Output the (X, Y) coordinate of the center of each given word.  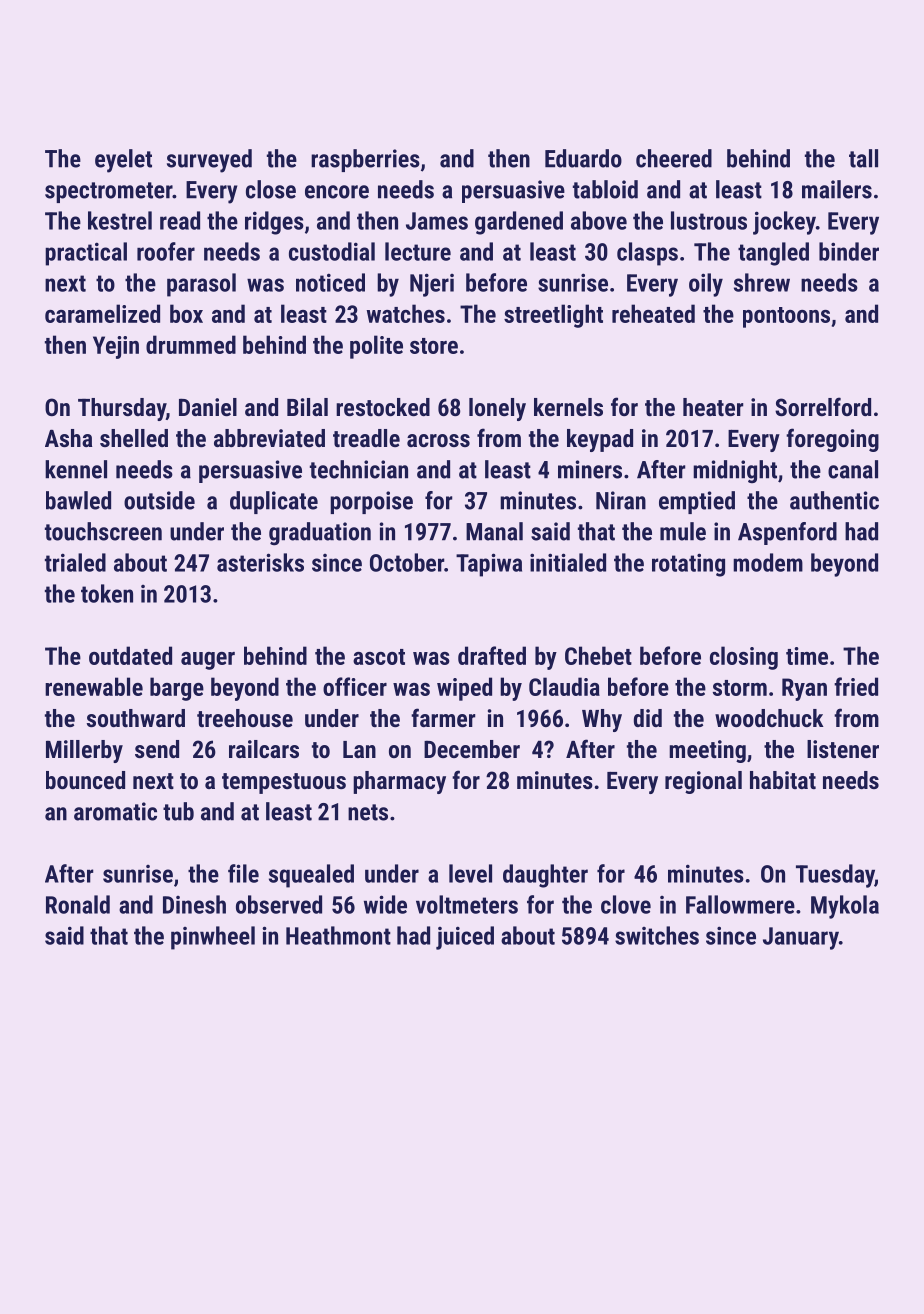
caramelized (102, 313)
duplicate (274, 502)
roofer (166, 251)
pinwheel (213, 938)
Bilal (307, 407)
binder (849, 251)
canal (853, 469)
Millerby (84, 751)
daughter (545, 876)
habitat (783, 780)
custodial (332, 251)
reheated (653, 313)
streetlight (553, 316)
